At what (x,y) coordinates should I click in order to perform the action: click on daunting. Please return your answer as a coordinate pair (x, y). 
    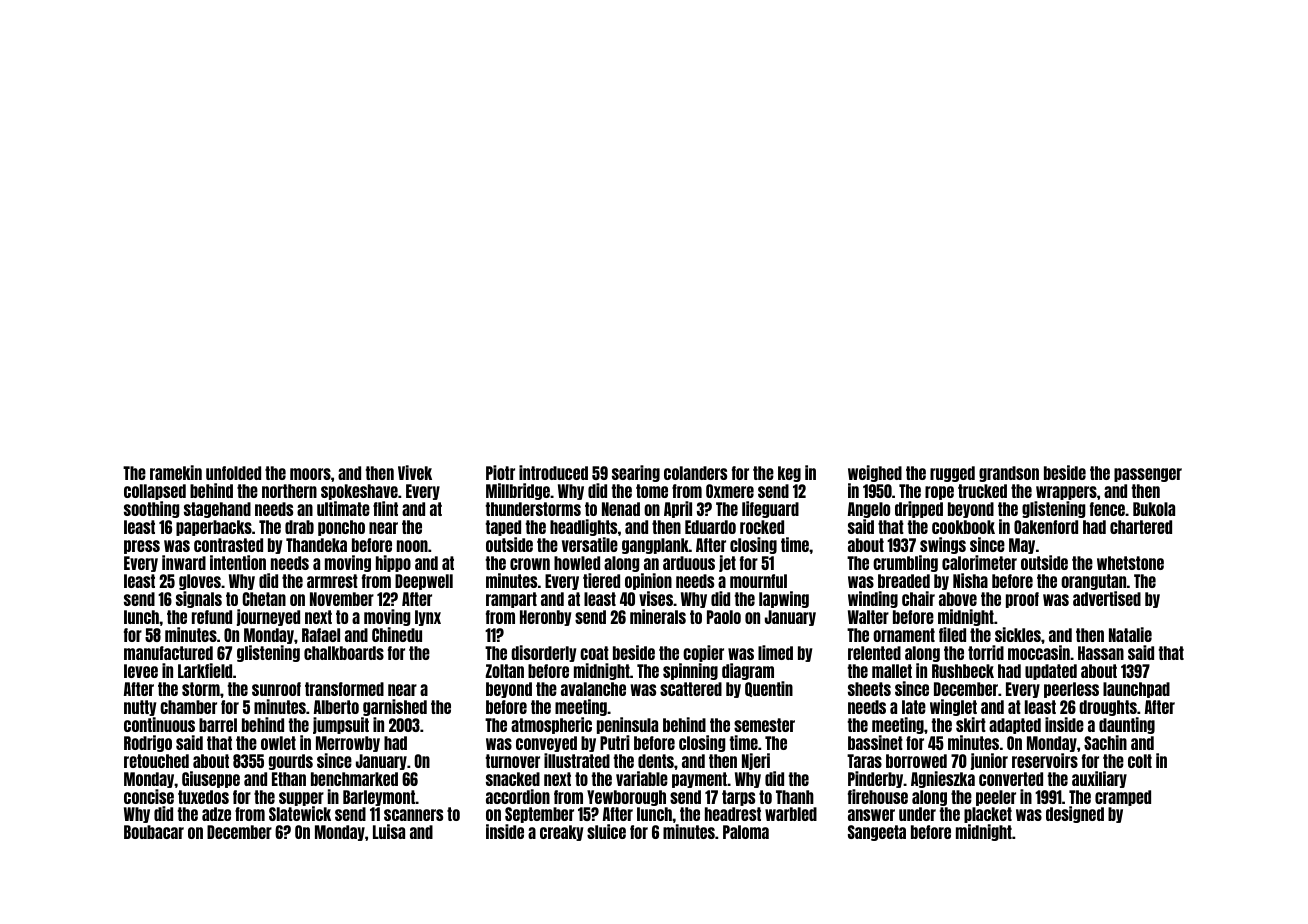
    Looking at the image, I should click on (1127, 725).
